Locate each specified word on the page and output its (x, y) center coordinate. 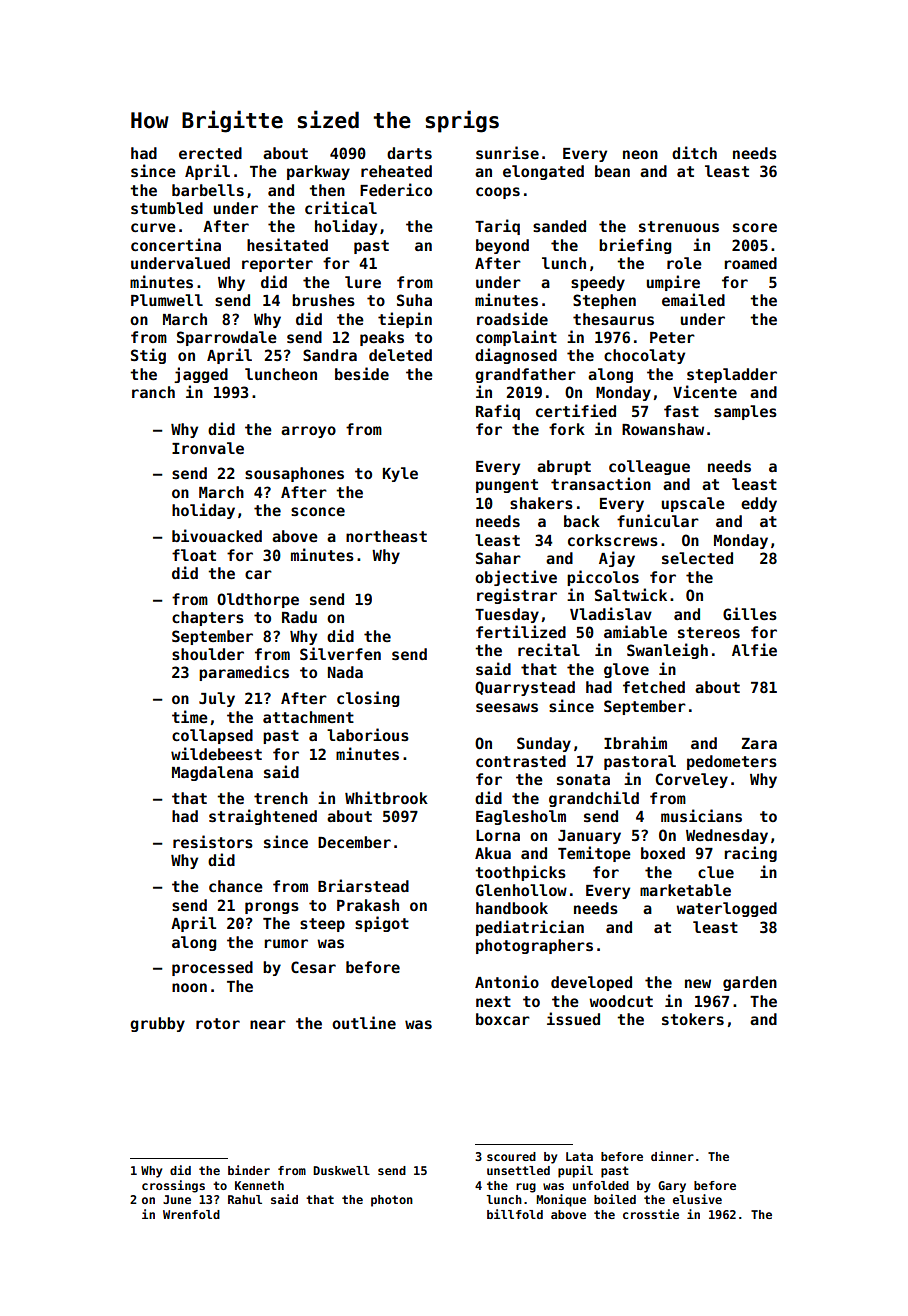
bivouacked (217, 535)
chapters (208, 618)
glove (626, 670)
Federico (396, 189)
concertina (176, 244)
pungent (507, 486)
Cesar (313, 967)
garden (750, 983)
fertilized (521, 631)
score (755, 227)
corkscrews (613, 540)
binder (249, 1170)
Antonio (507, 981)
